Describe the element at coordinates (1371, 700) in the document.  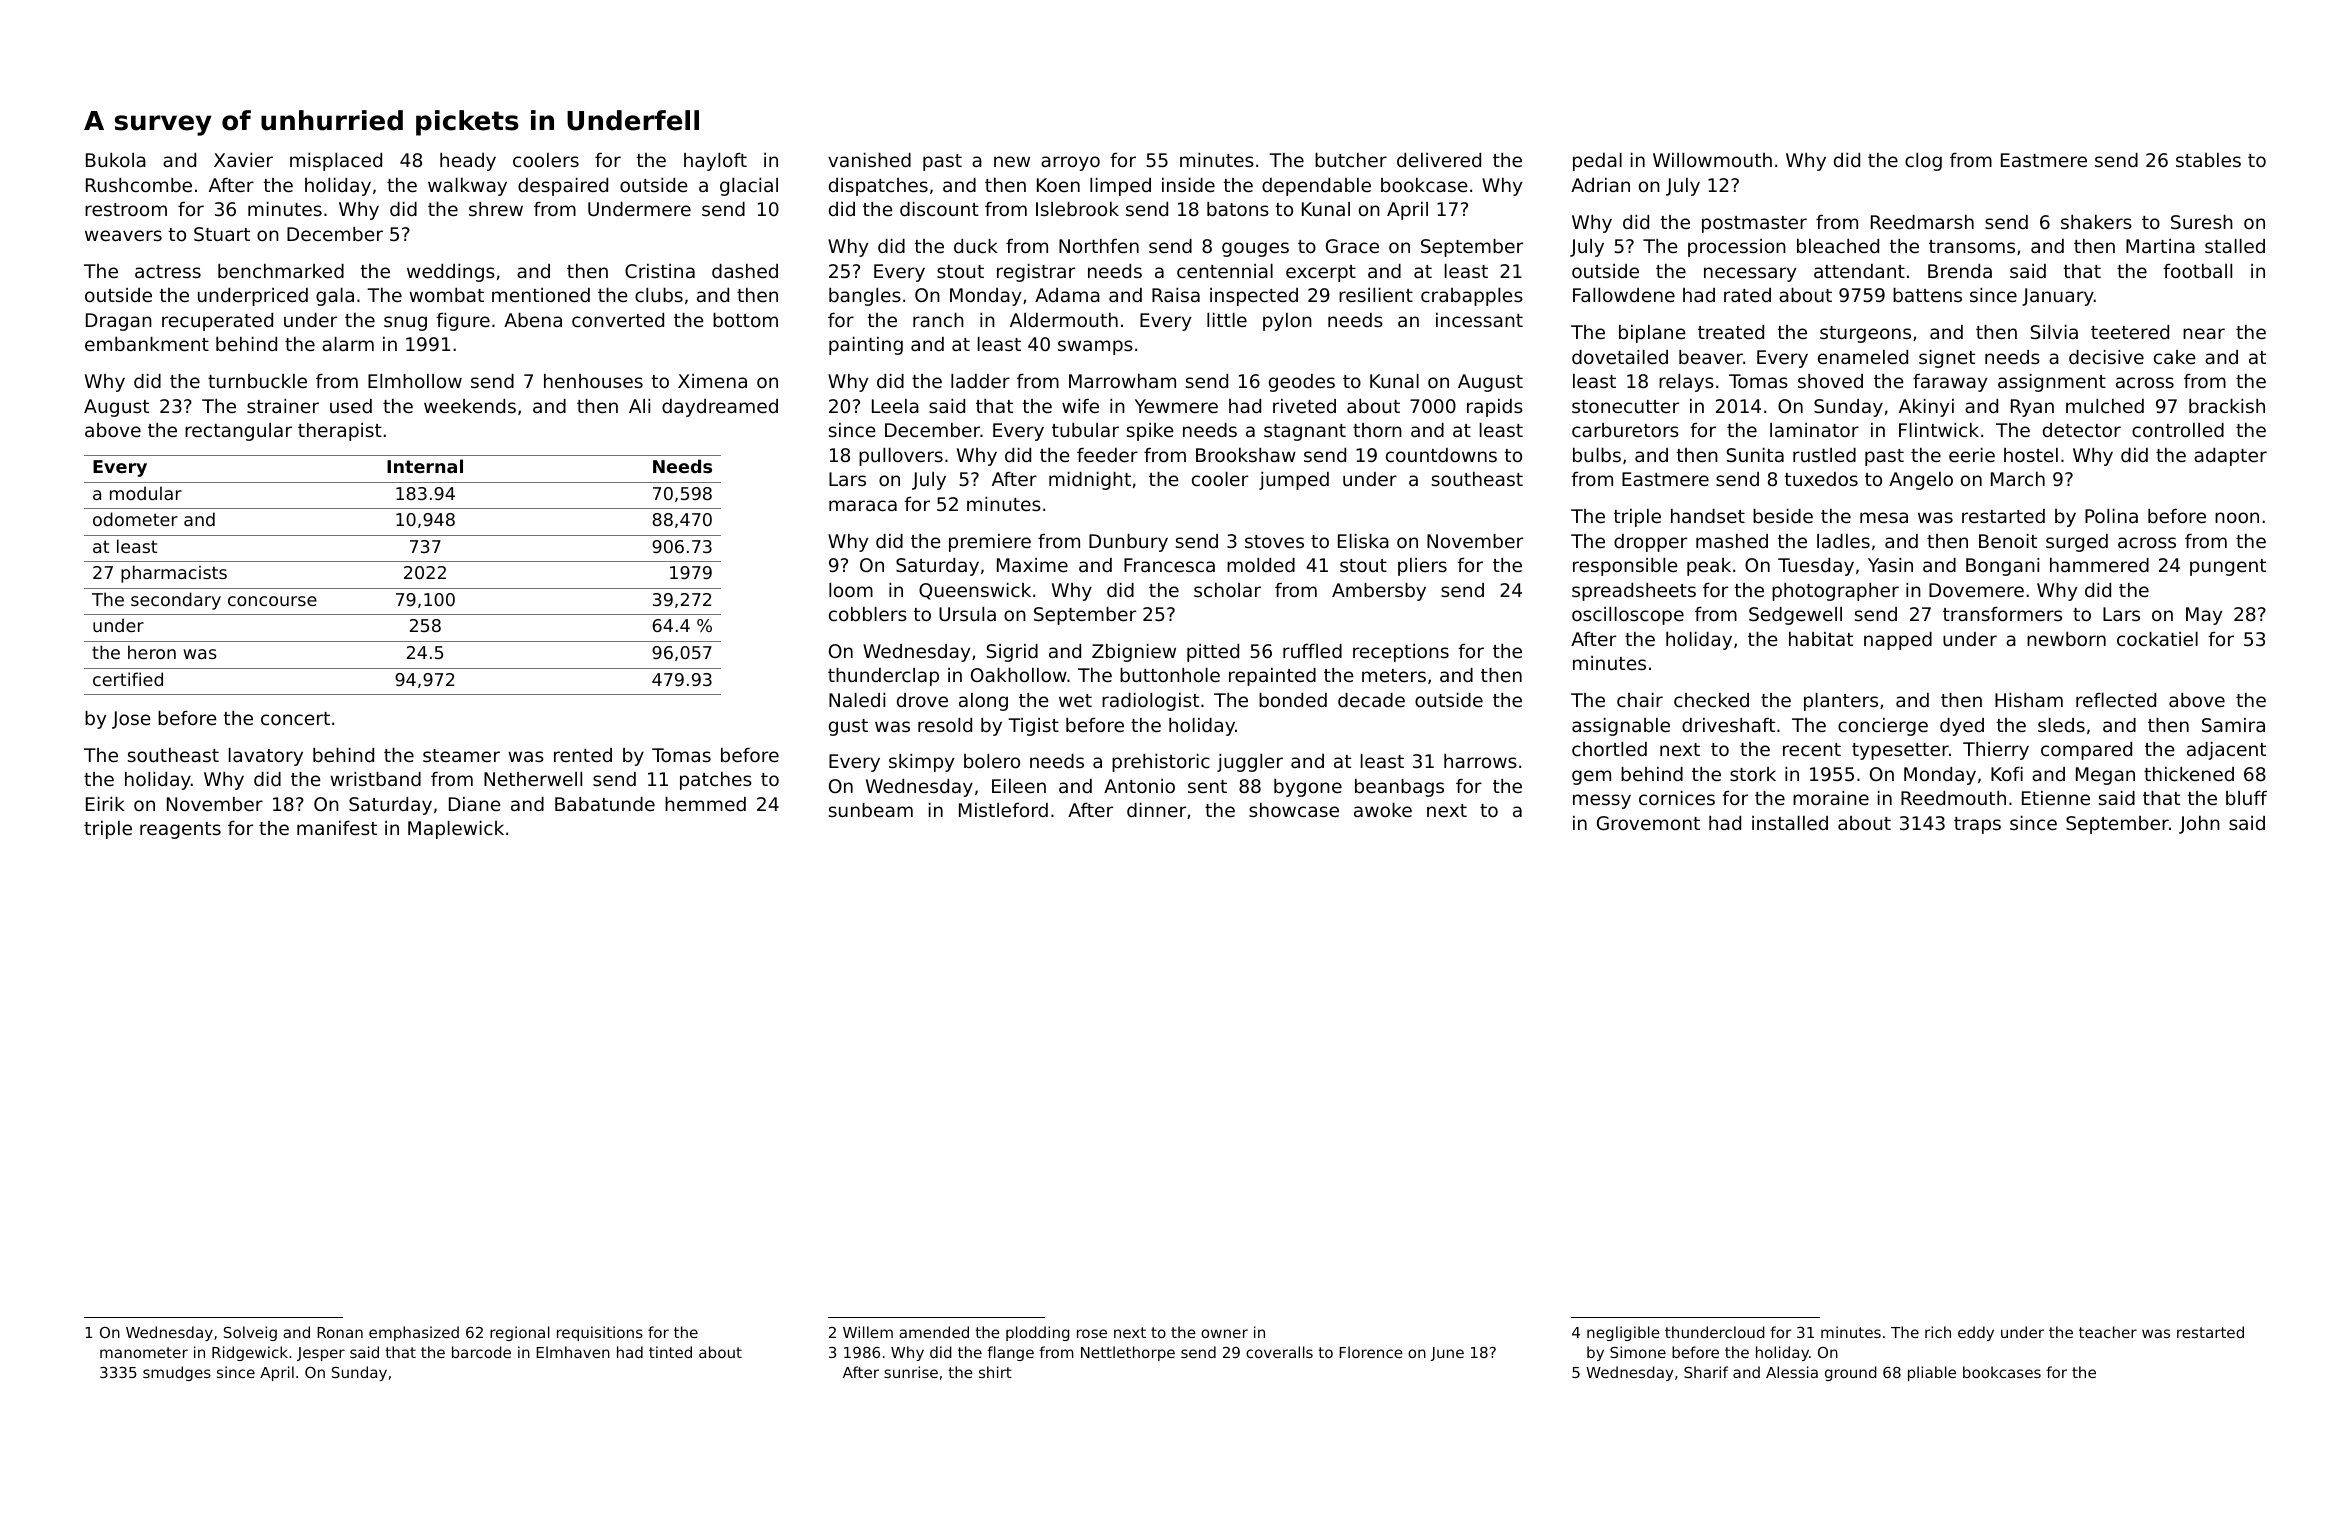
I see `decade` at that location.
